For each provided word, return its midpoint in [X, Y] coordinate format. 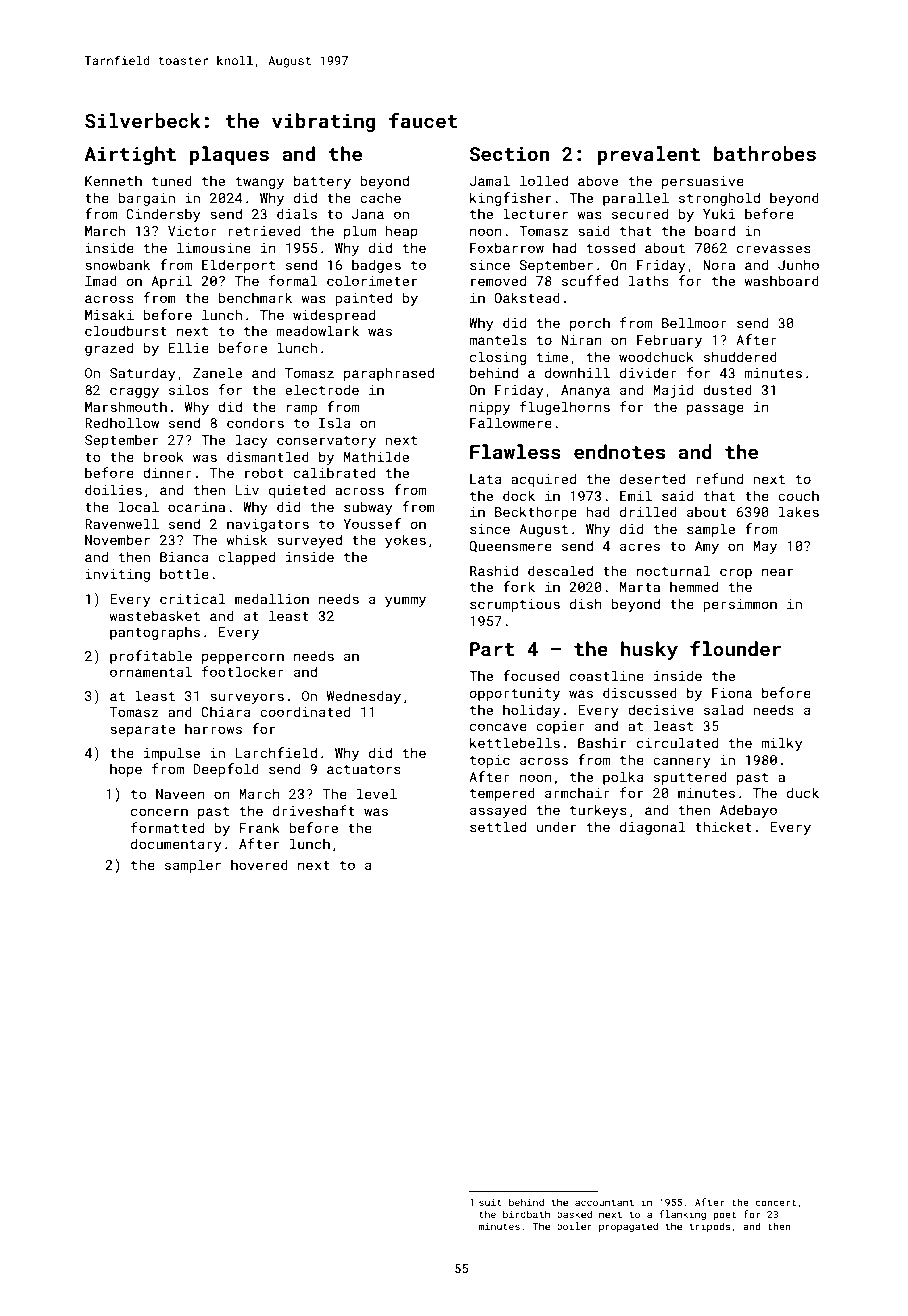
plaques [229, 155]
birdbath [526, 1214]
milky [781, 744]
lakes [799, 511]
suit [490, 1202]
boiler [574, 1226]
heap [402, 232]
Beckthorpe [536, 513]
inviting [117, 575]
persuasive [703, 182]
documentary [176, 845]
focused [531, 675]
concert [775, 1202]
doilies [113, 489]
